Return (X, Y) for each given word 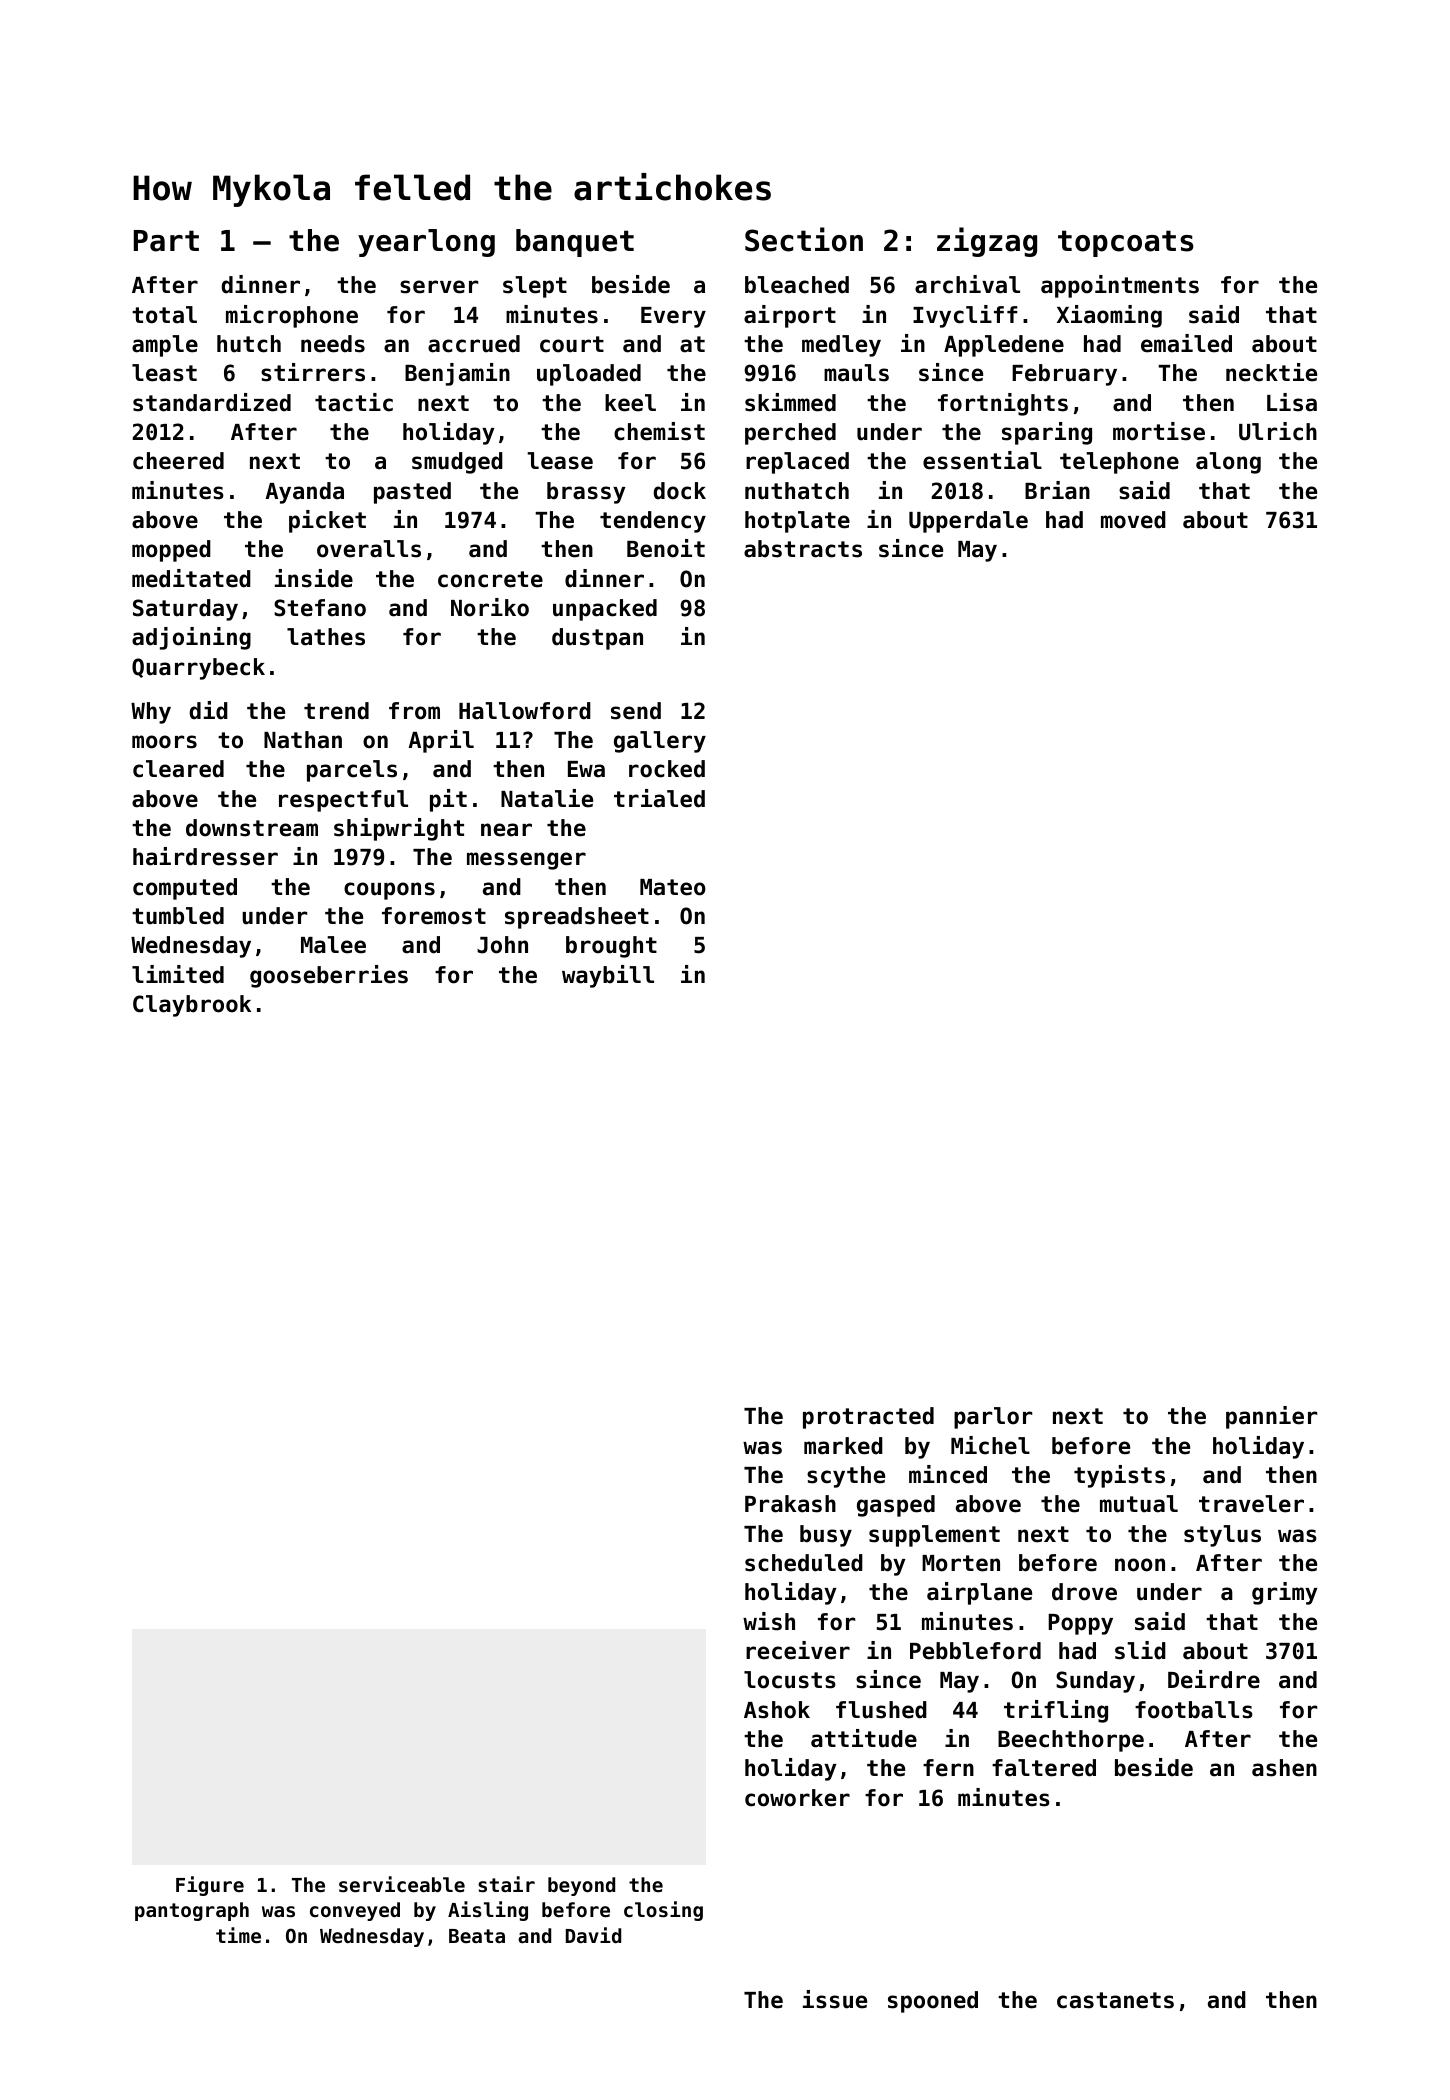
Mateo (673, 887)
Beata (477, 1936)
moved (1133, 520)
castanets (1115, 2000)
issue (835, 1999)
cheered (178, 461)
